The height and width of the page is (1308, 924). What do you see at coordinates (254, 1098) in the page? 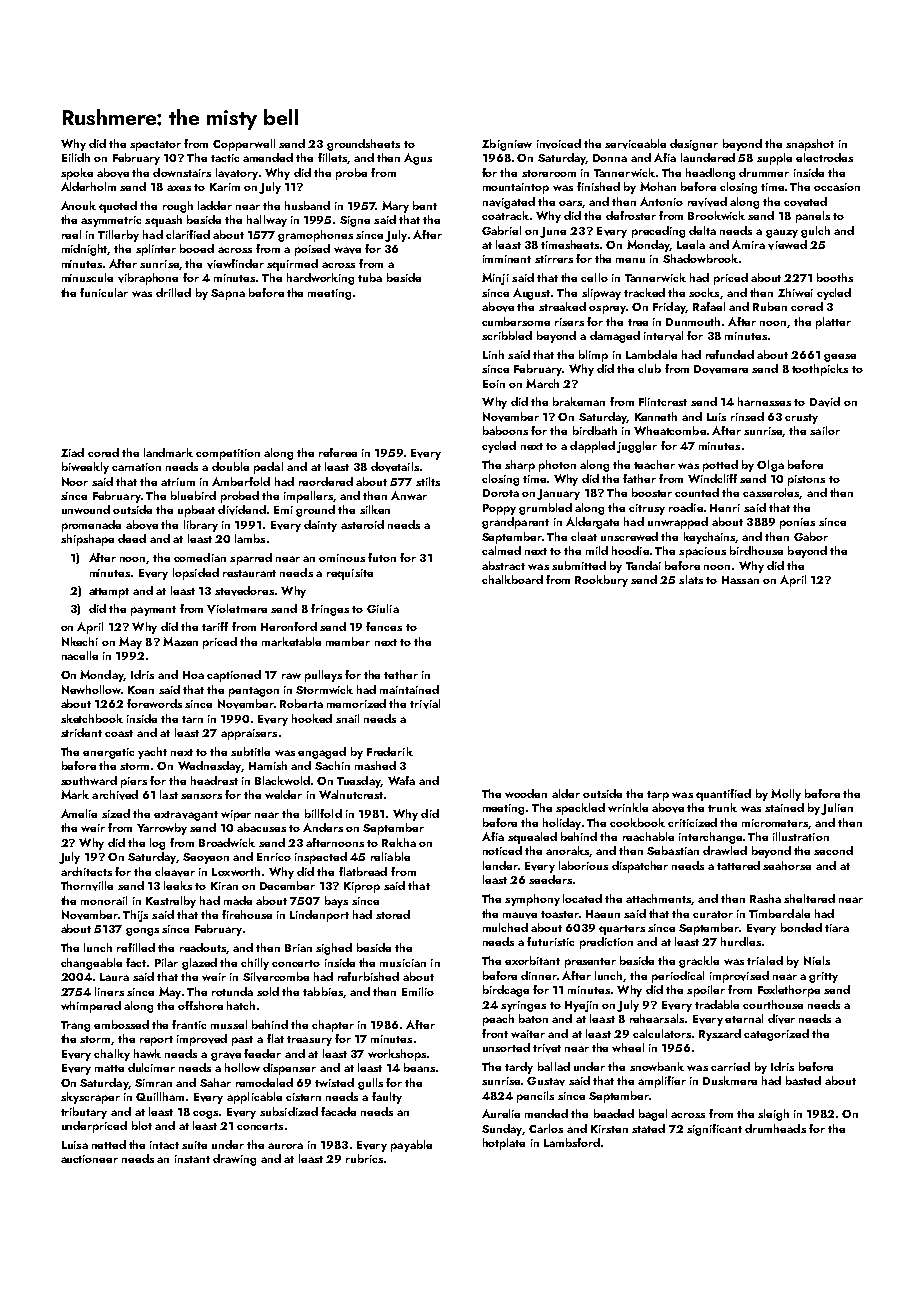
I see `applicable` at bounding box center [254, 1098].
